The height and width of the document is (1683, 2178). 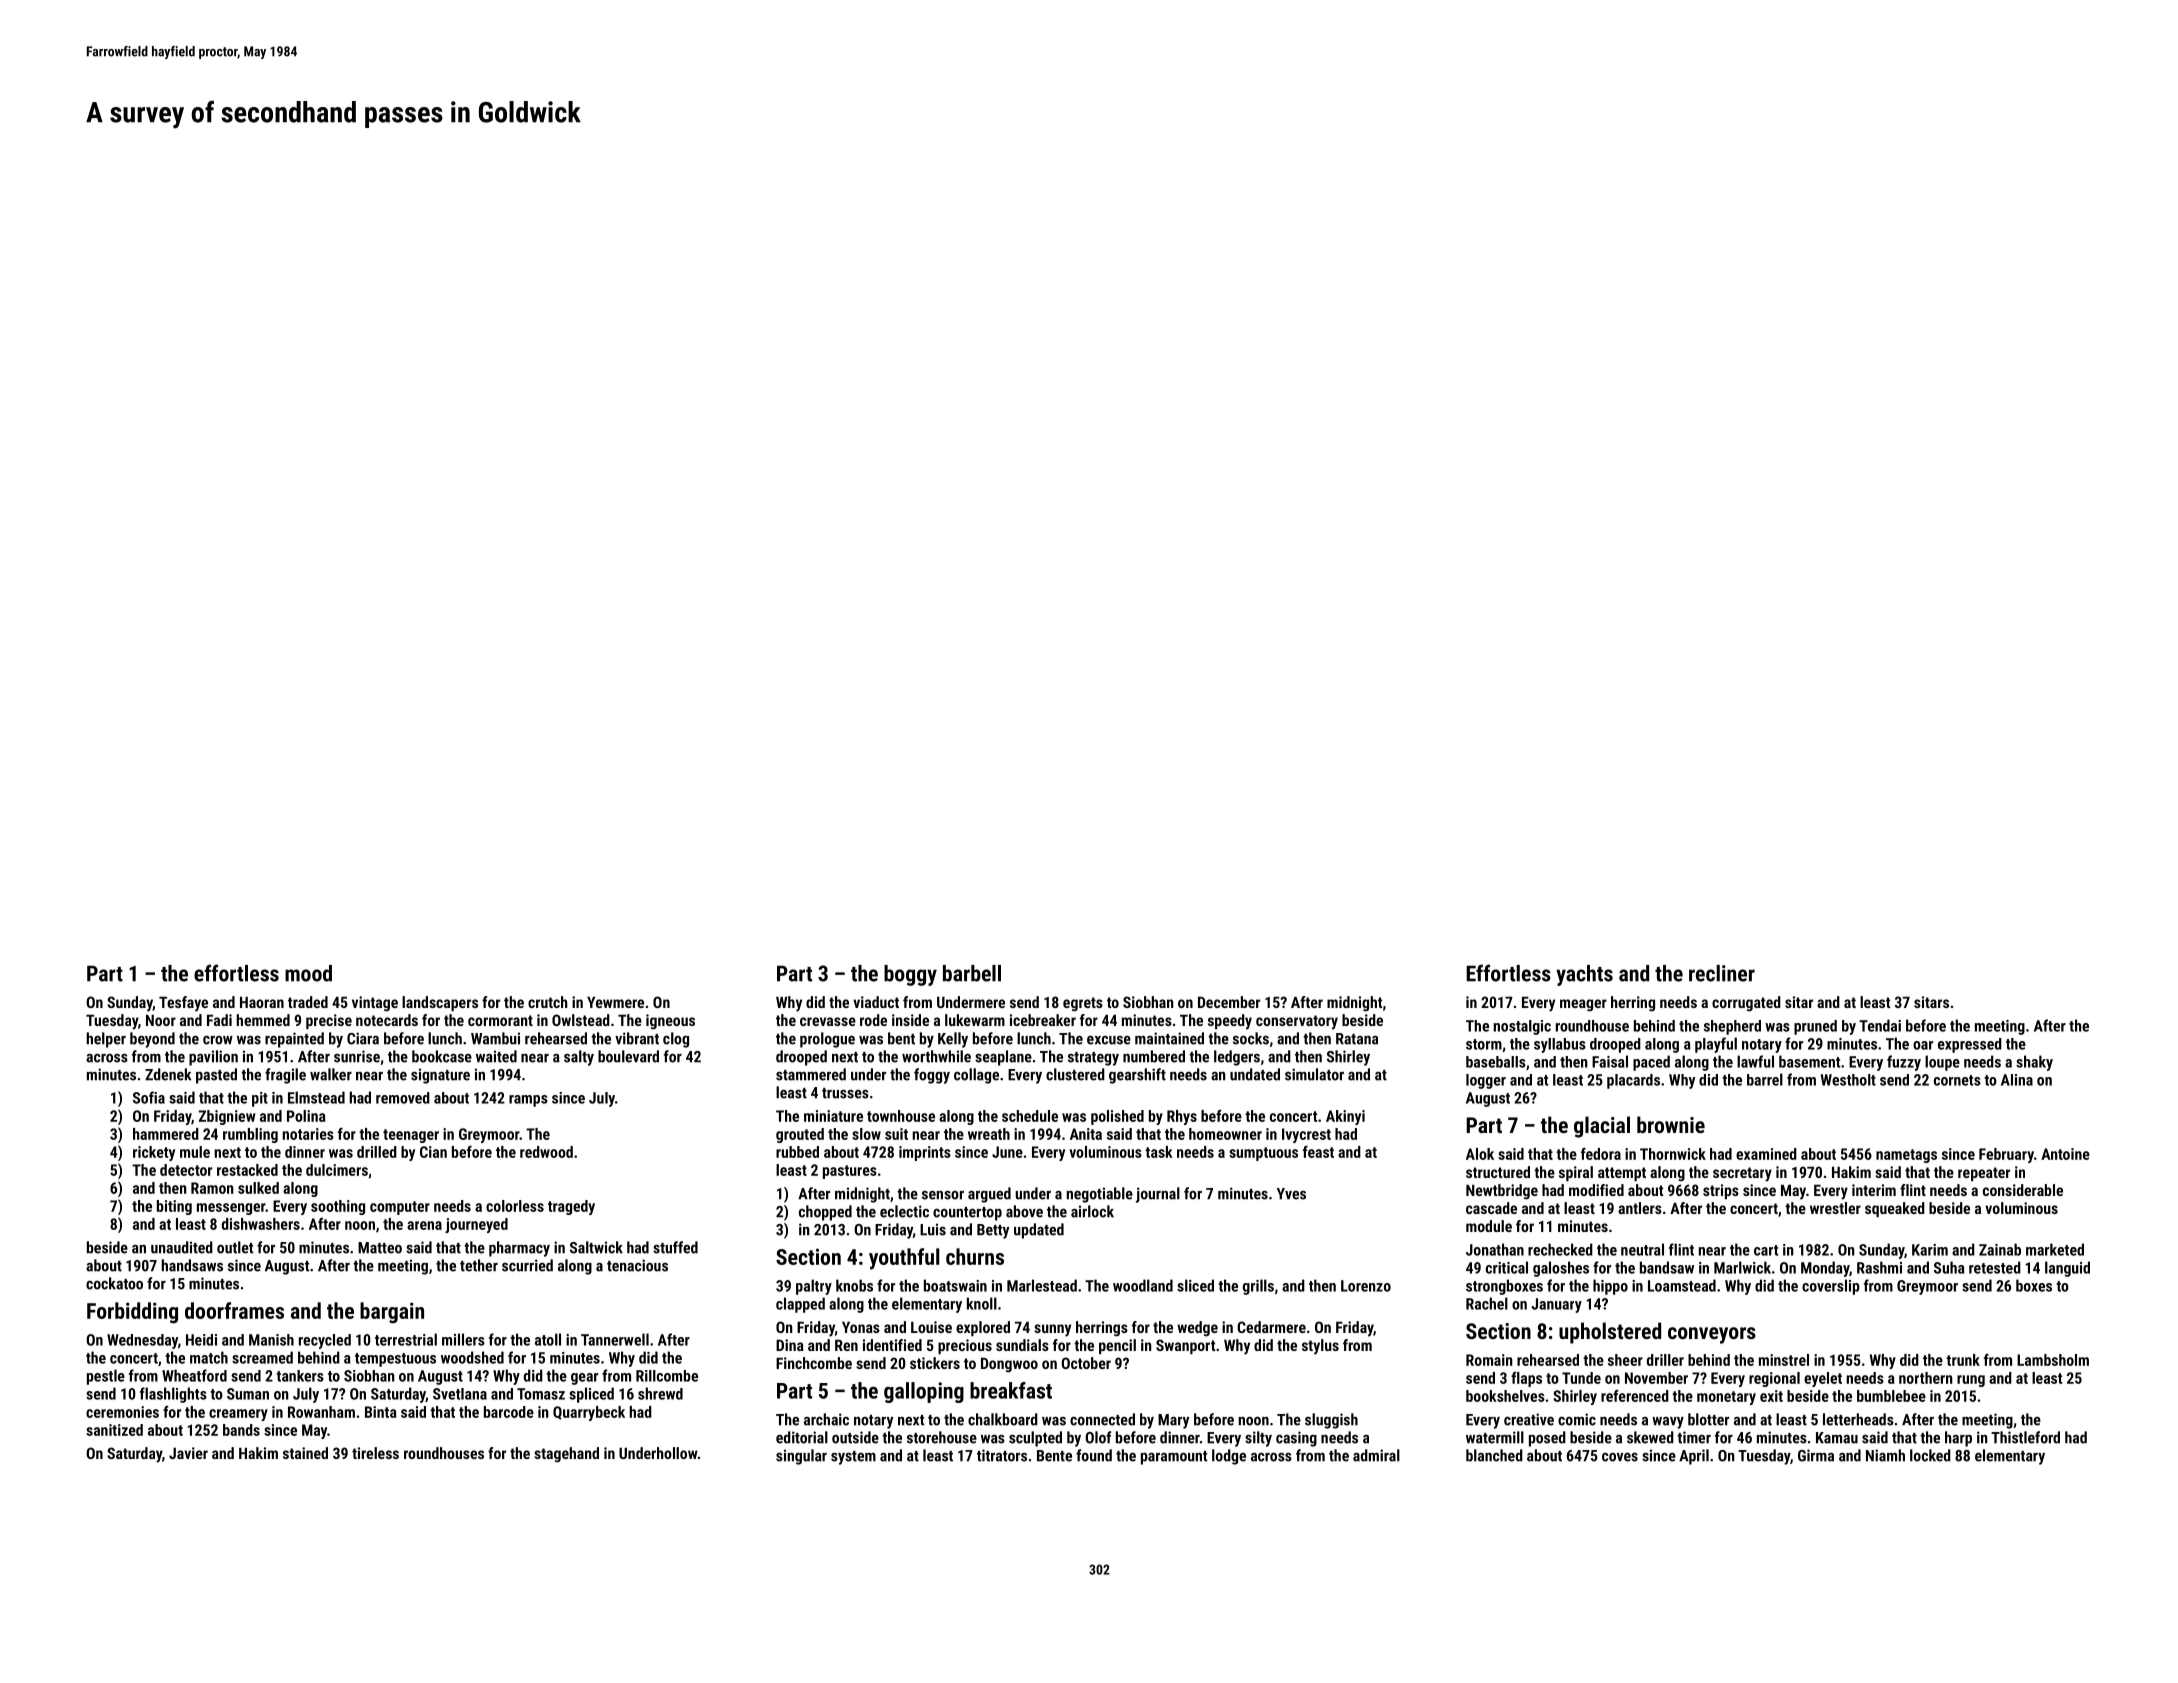 I want to click on rung, so click(x=1971, y=1381).
